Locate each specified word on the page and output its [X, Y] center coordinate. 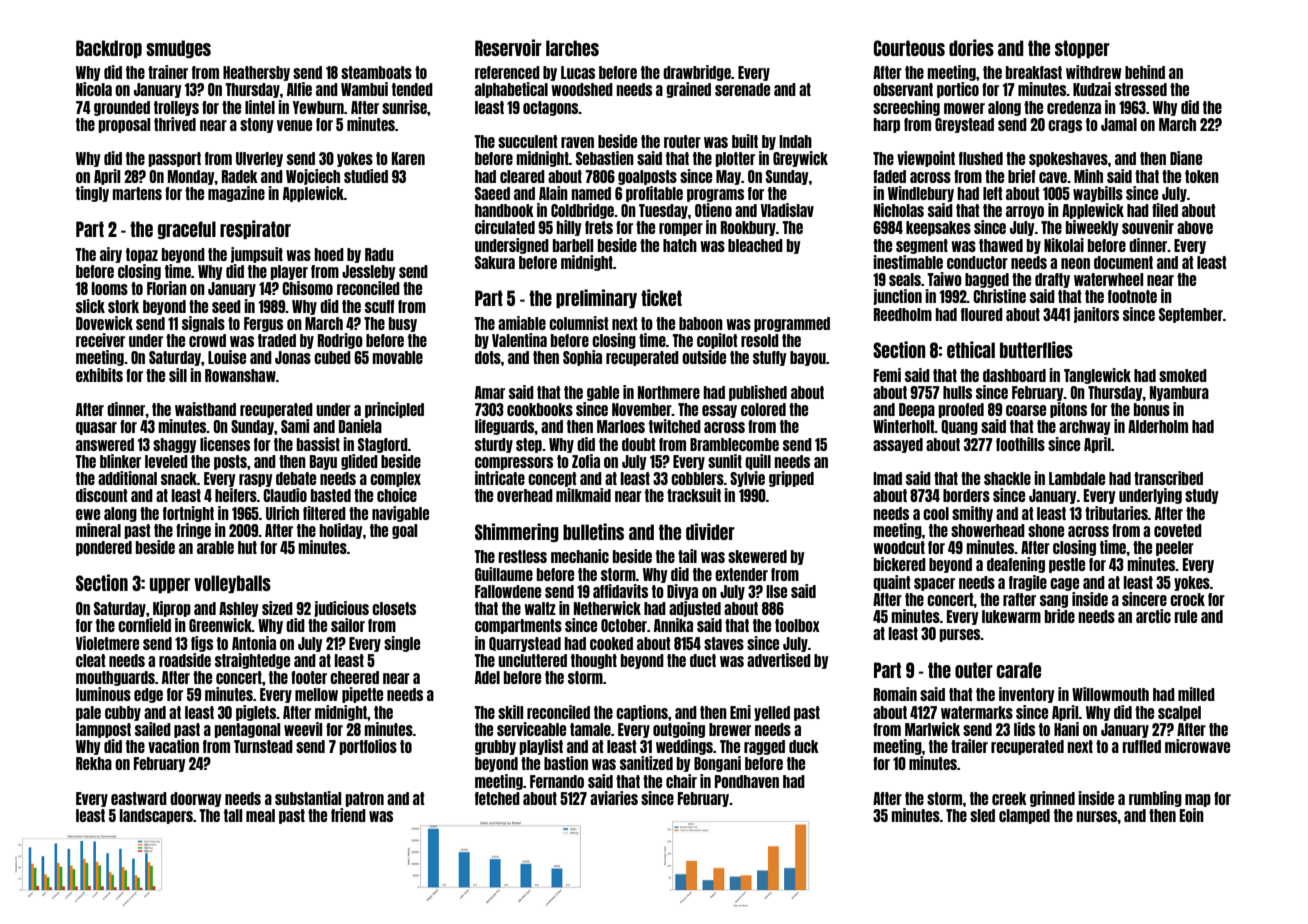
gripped [791, 479]
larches [572, 48]
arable [215, 547]
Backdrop [109, 49]
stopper [1082, 49]
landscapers [156, 816]
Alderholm [1158, 426]
